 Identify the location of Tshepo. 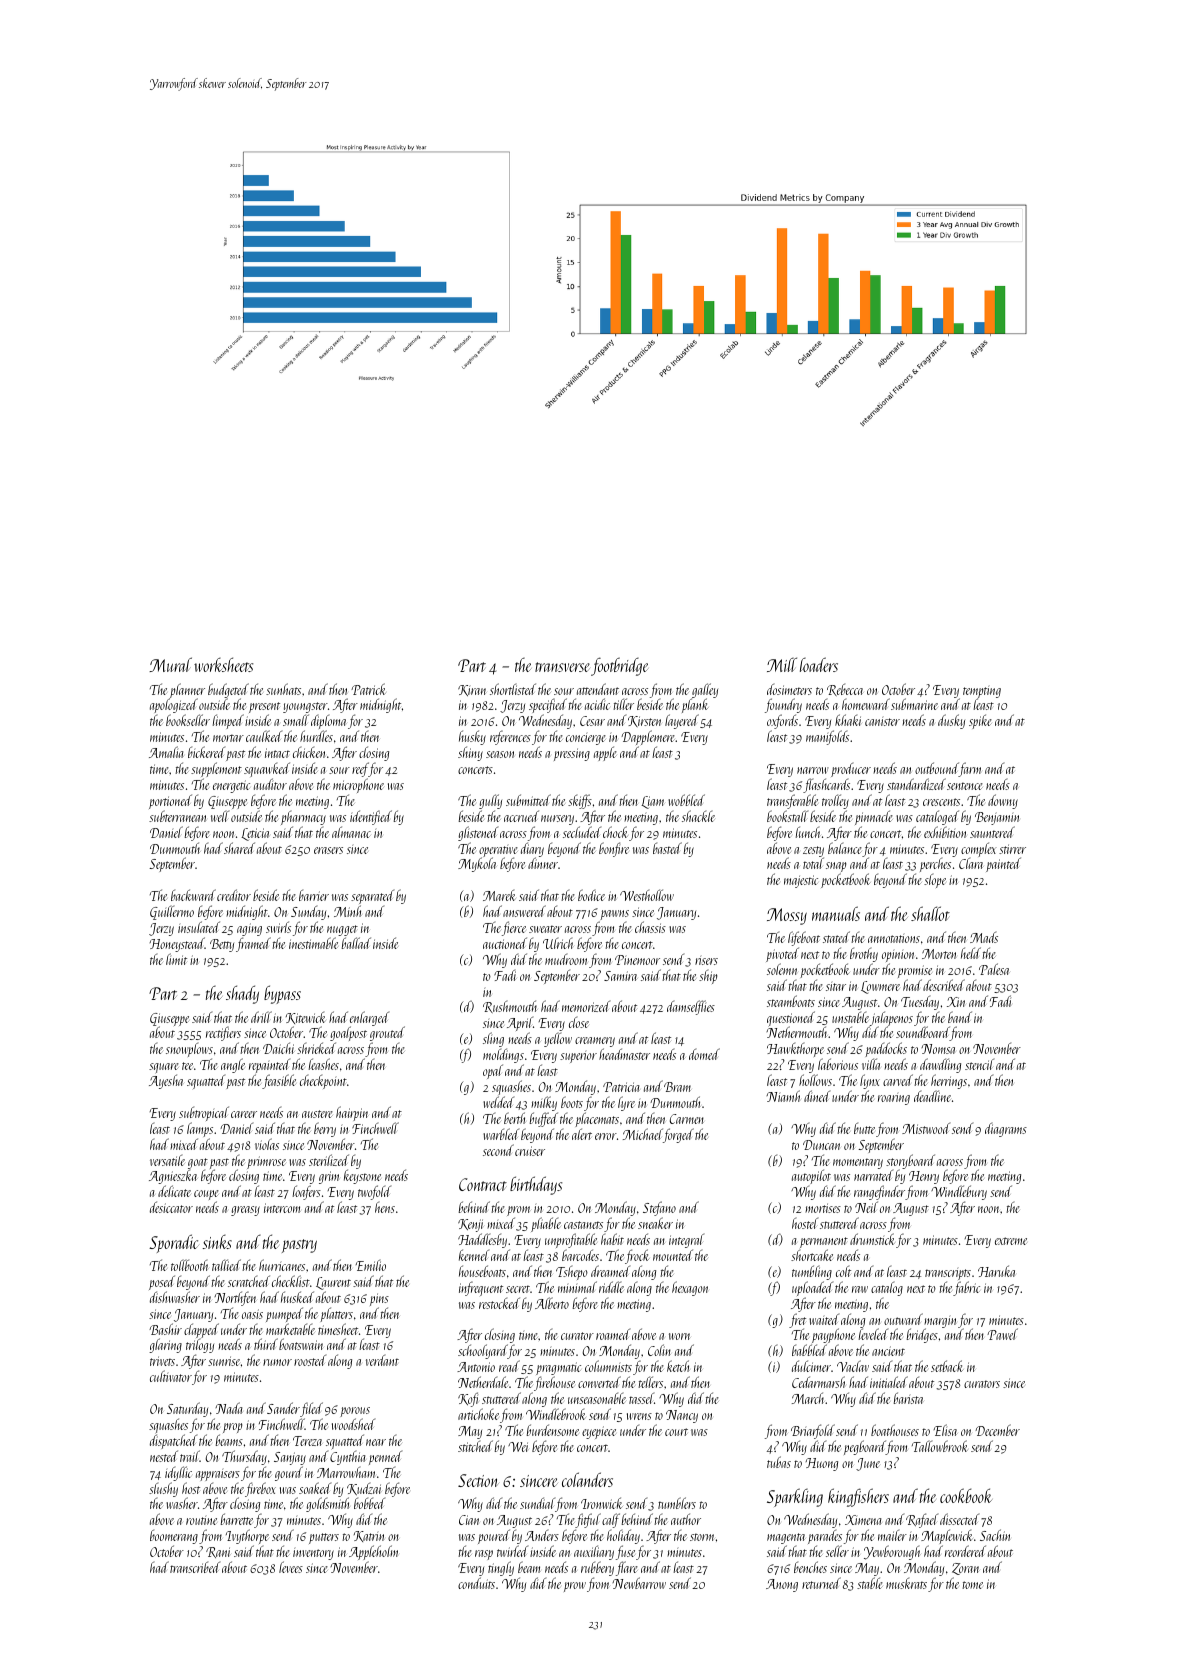
(572, 1273).
